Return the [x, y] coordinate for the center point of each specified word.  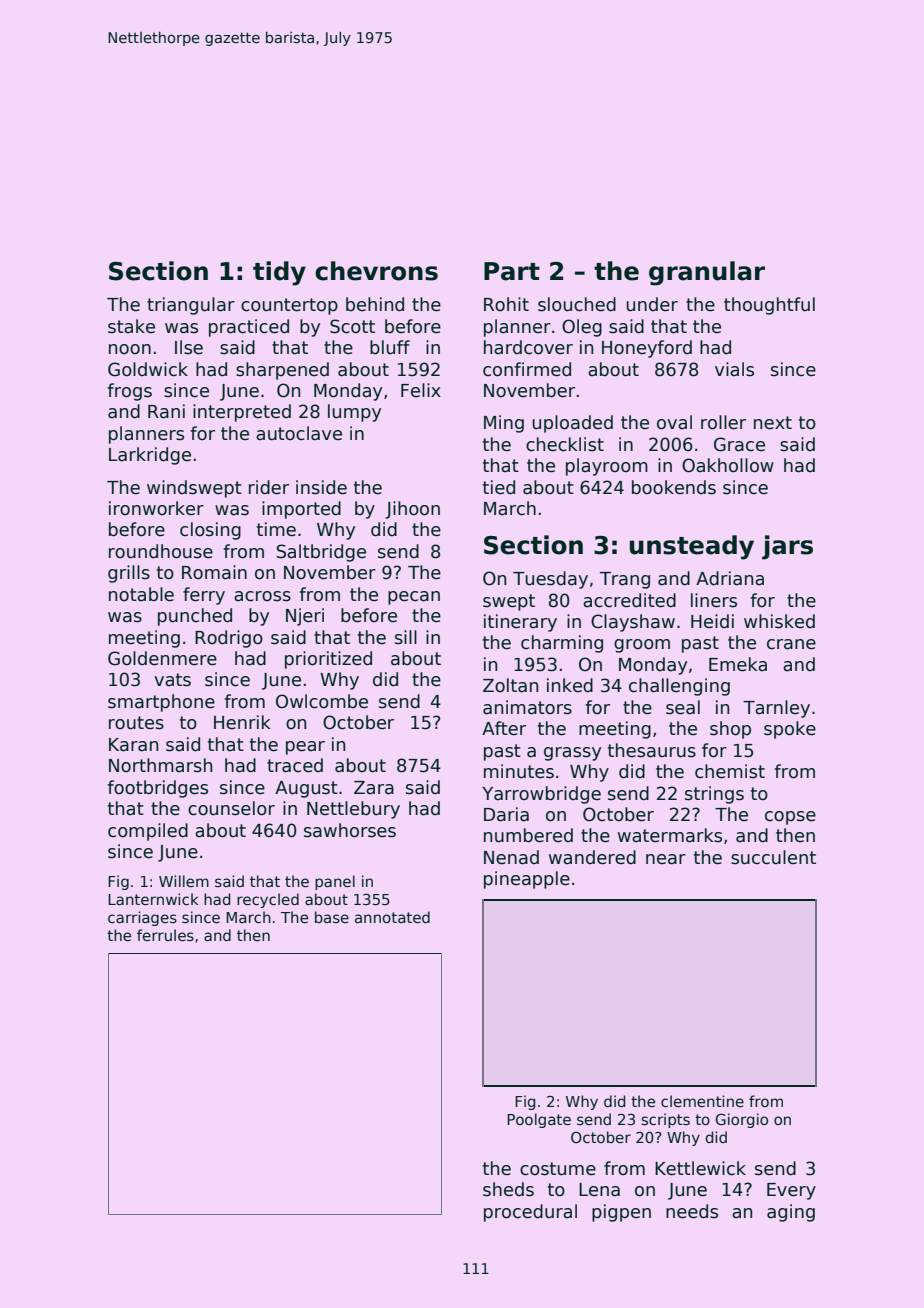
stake [131, 326]
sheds [508, 1189]
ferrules [165, 935]
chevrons [376, 271]
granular [707, 273]
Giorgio [741, 1120]
